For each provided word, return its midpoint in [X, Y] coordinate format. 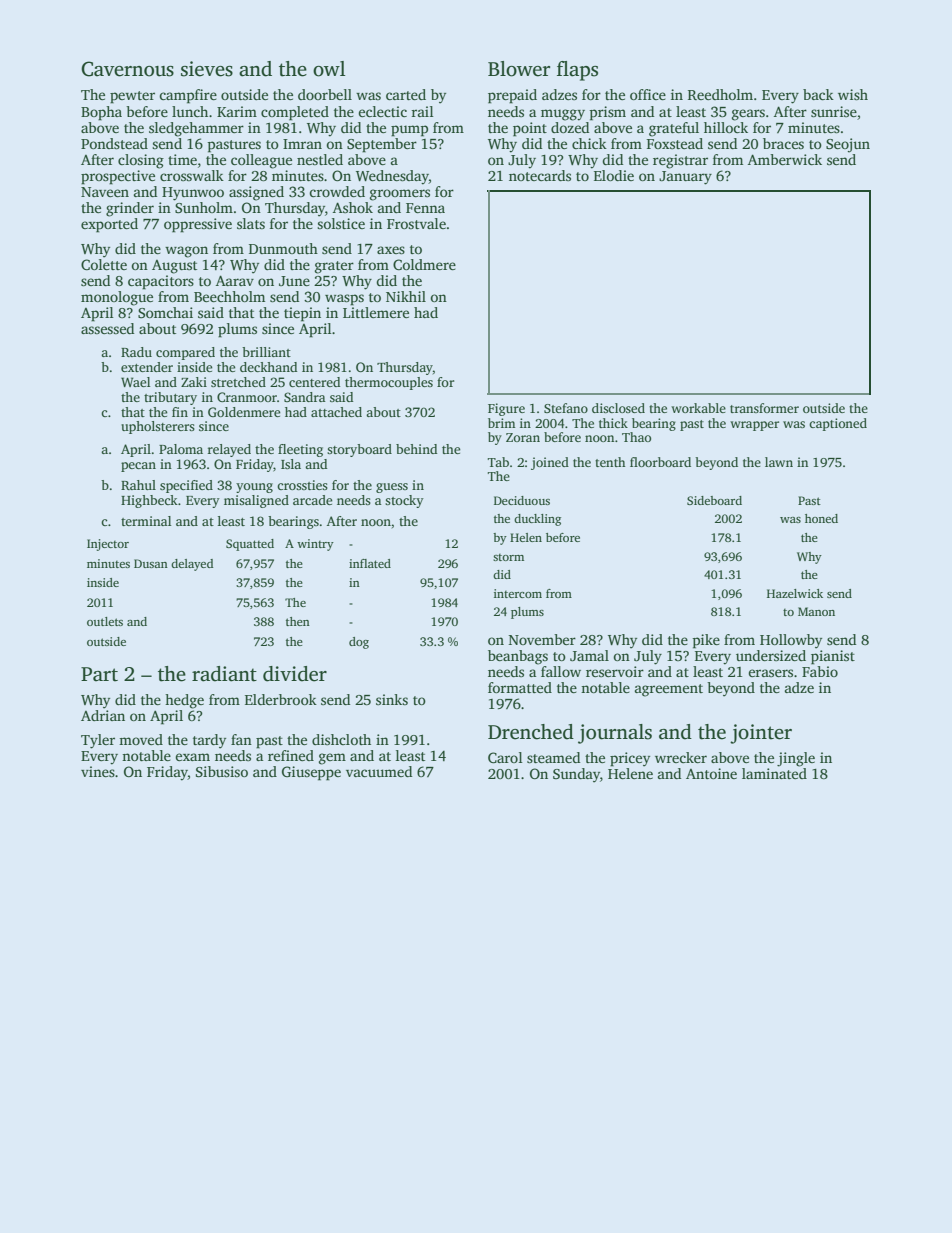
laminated [774, 773]
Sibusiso [222, 771]
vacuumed [379, 771]
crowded [337, 191]
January [685, 178]
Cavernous [127, 69]
